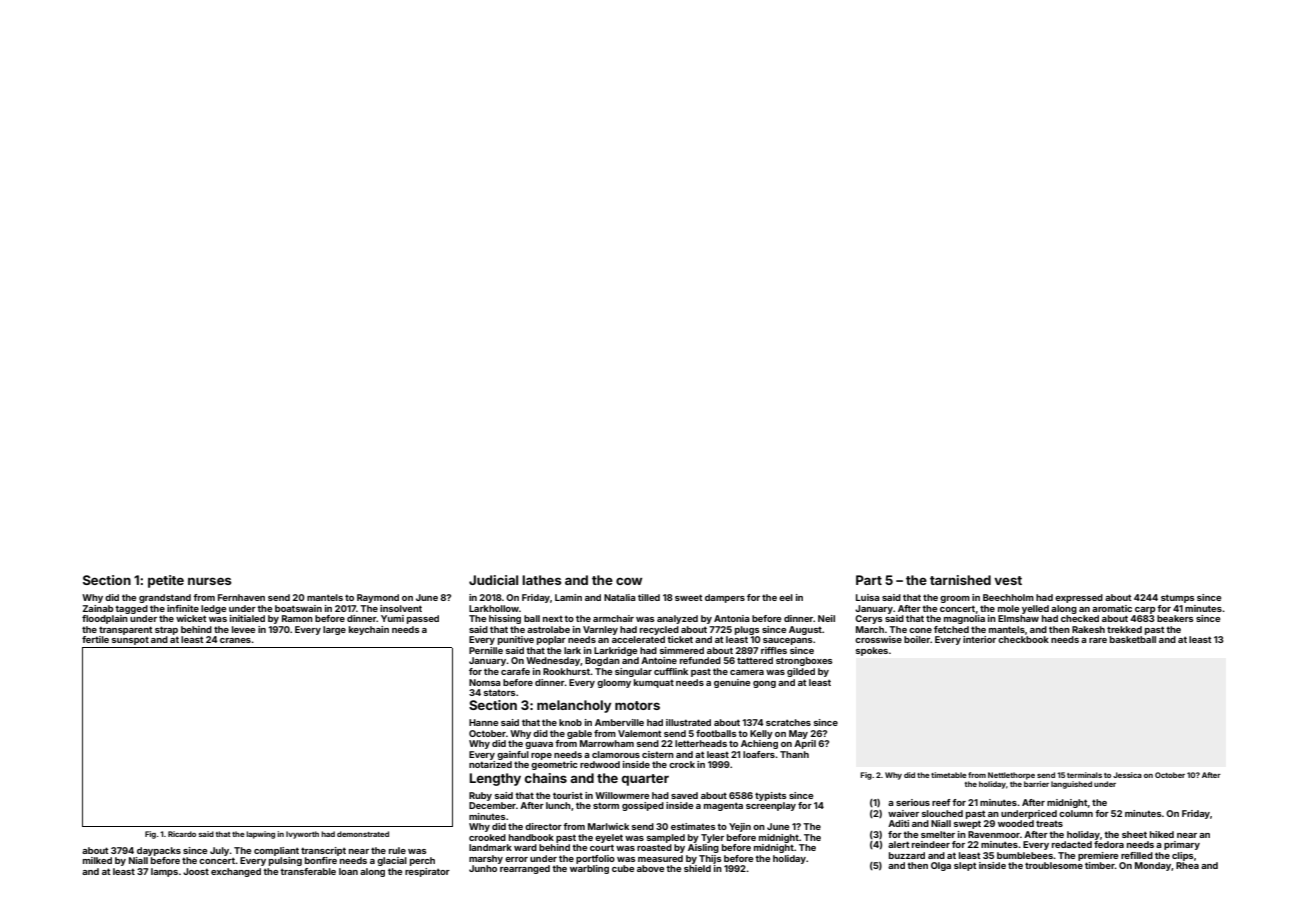  I want to click on tagged, so click(131, 609).
